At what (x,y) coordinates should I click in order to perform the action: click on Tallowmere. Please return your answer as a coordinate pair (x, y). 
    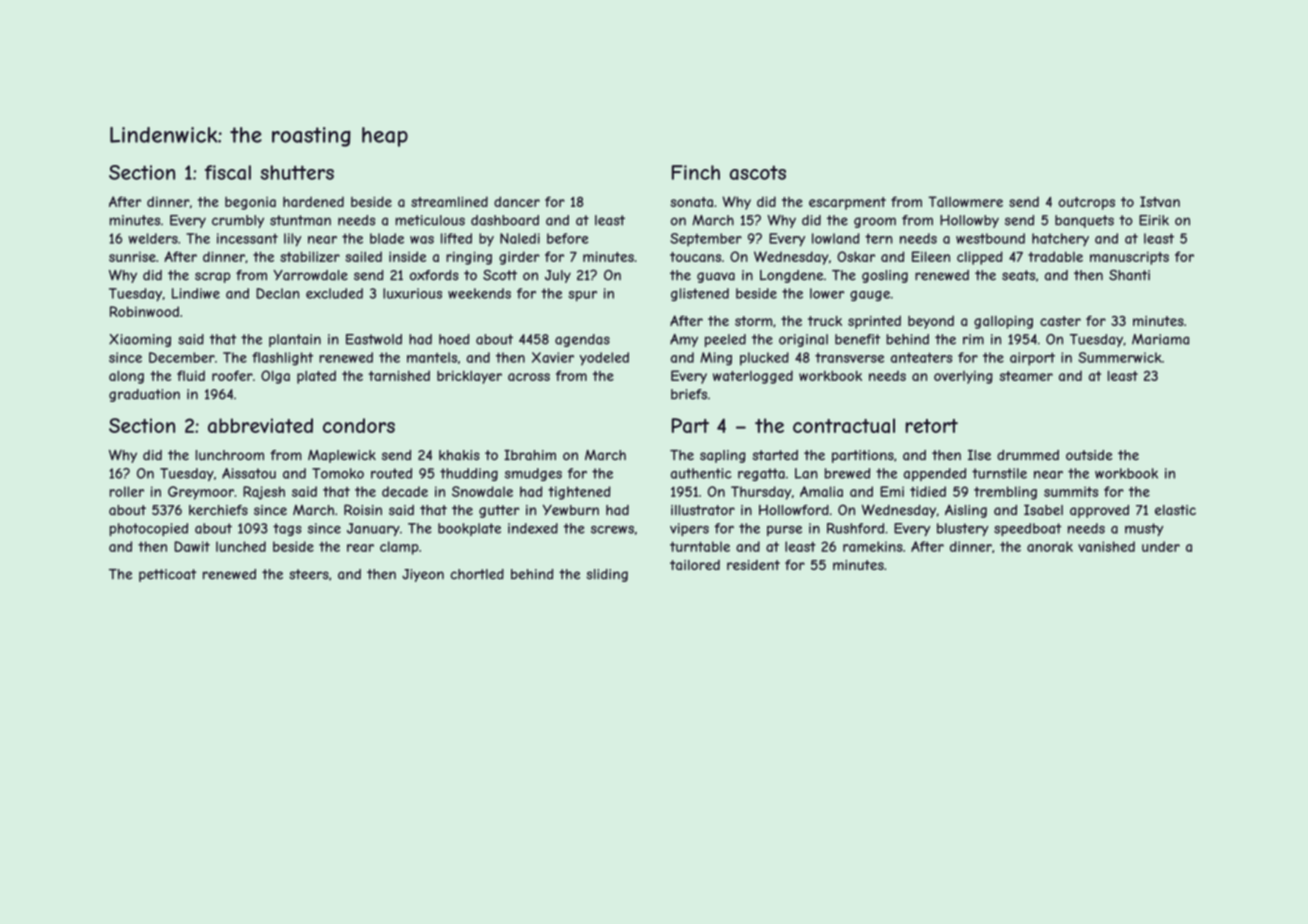
    Looking at the image, I should click on (965, 201).
